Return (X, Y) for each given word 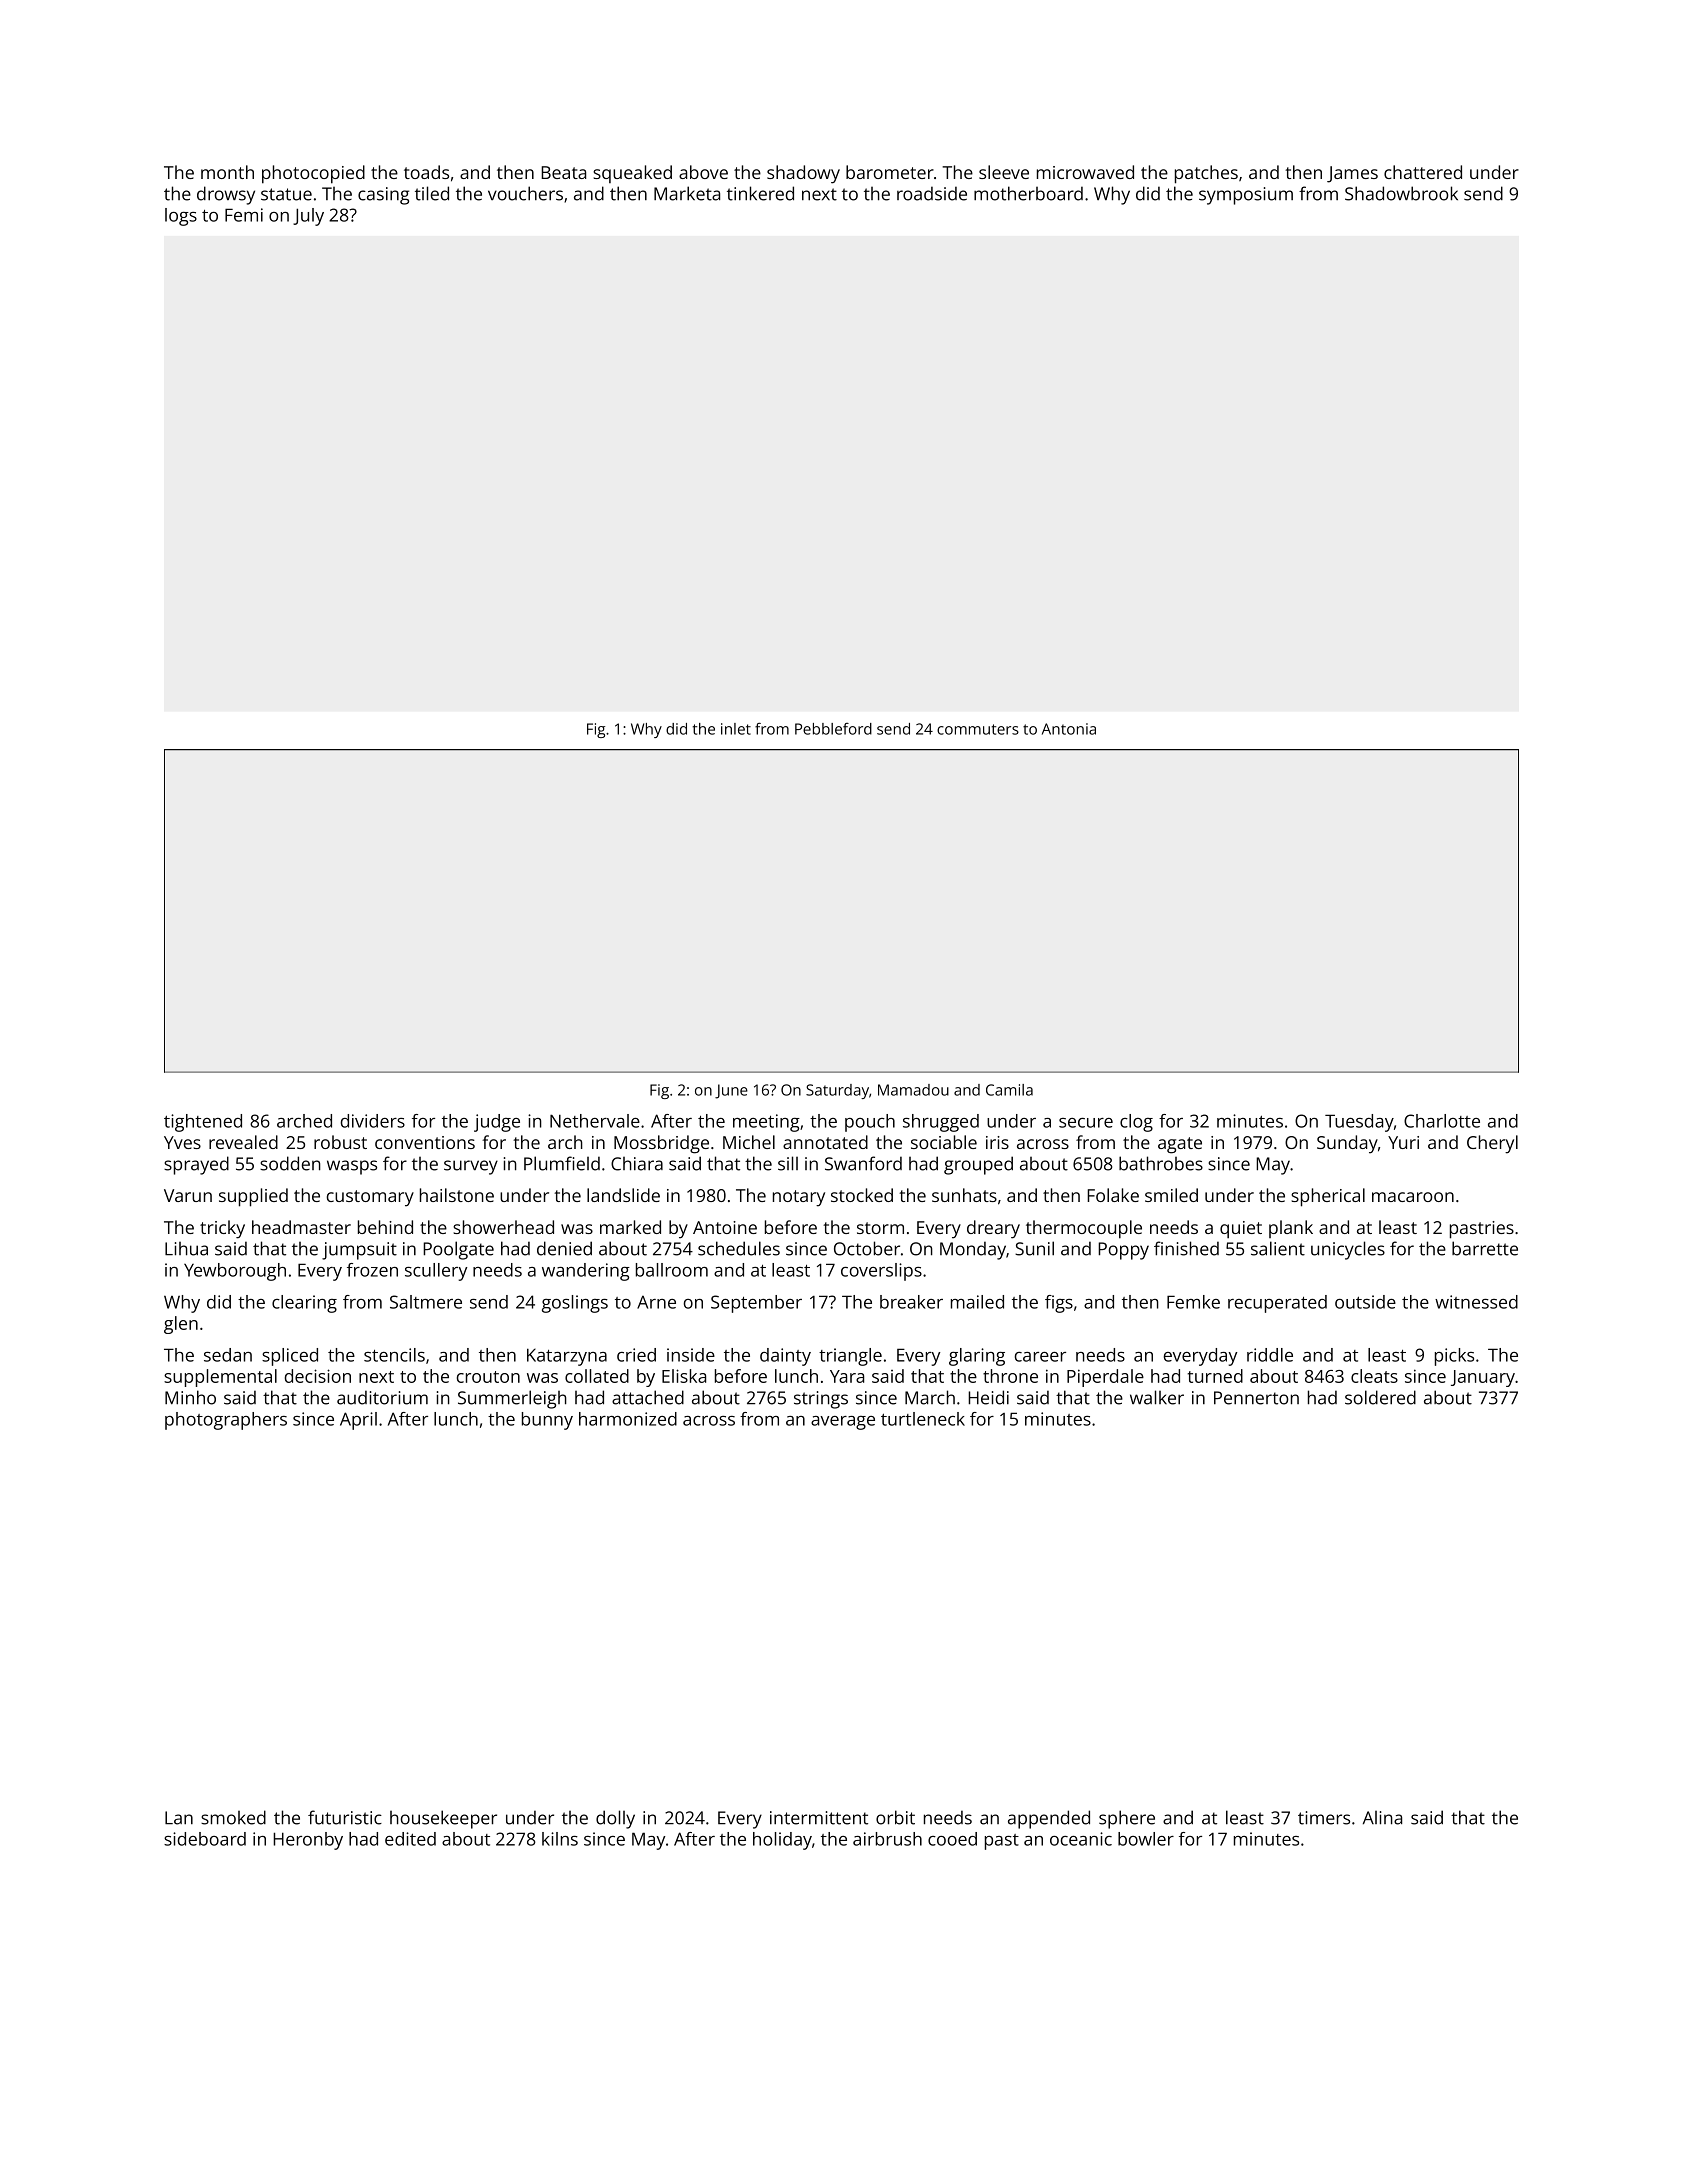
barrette (1485, 1248)
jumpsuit (359, 1251)
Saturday (837, 1091)
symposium (1246, 196)
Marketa (687, 193)
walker (1157, 1397)
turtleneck (923, 1419)
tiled (432, 193)
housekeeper (443, 1819)
